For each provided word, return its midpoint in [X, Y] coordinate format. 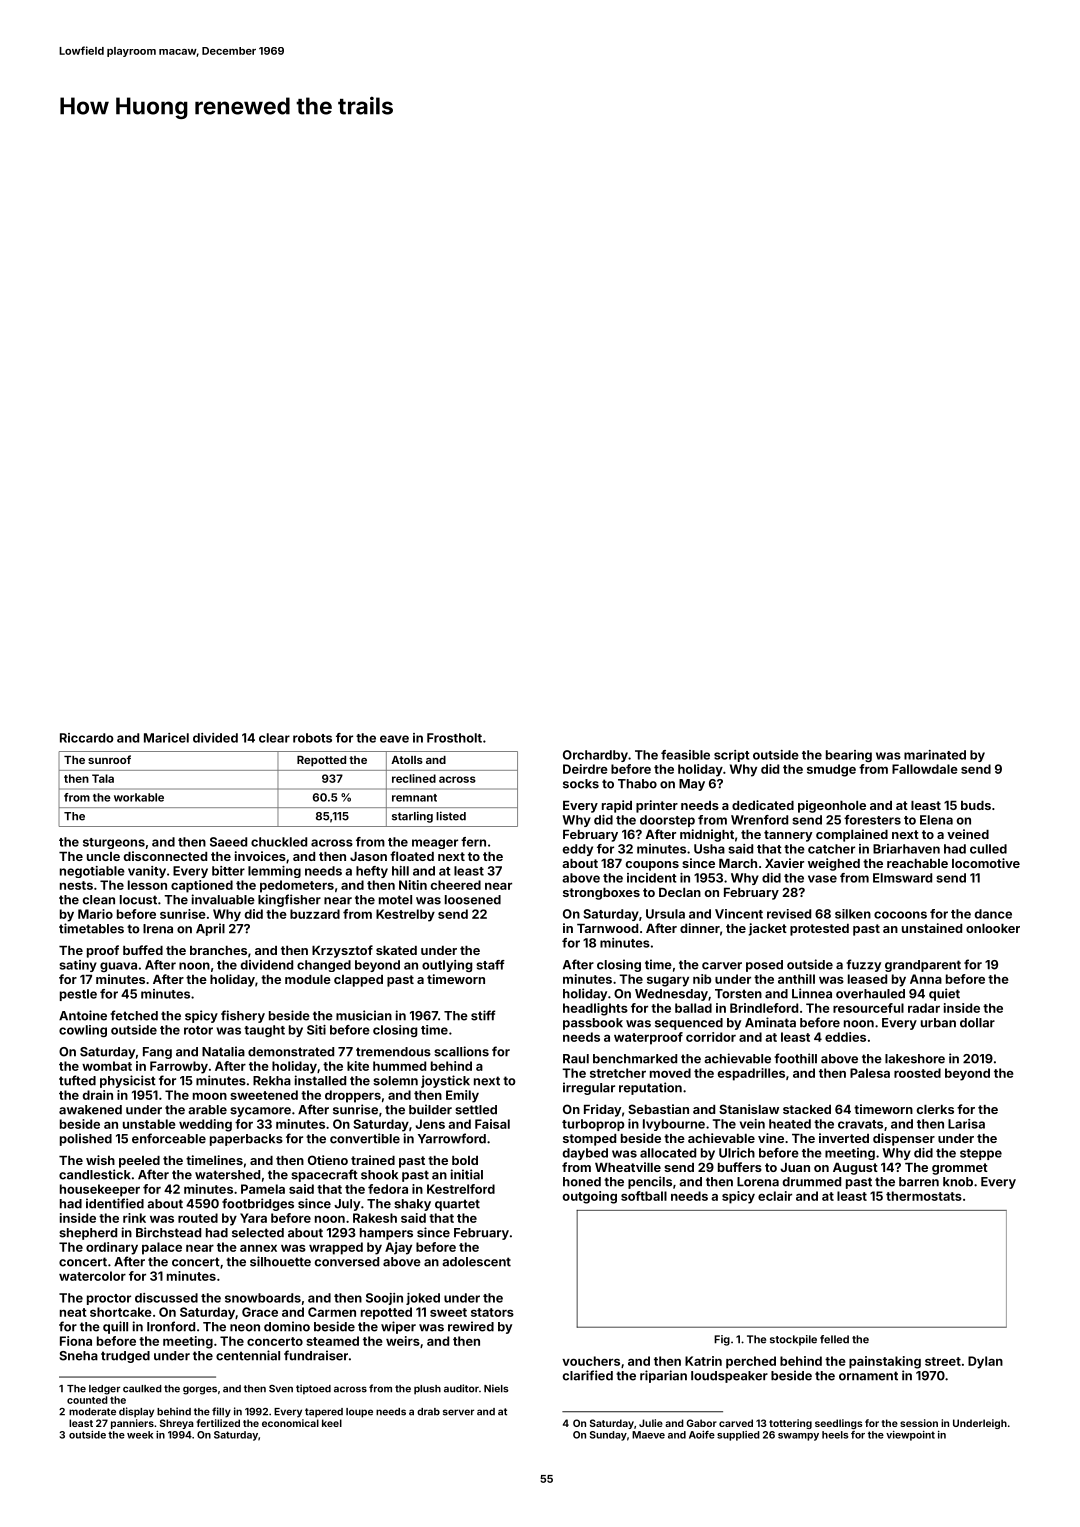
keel [332, 1423]
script [731, 756]
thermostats [924, 1196]
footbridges [258, 1204]
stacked [807, 1109]
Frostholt [454, 738]
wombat [107, 1066]
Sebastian [658, 1109]
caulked [142, 1389]
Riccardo [87, 738]
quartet [457, 1205]
